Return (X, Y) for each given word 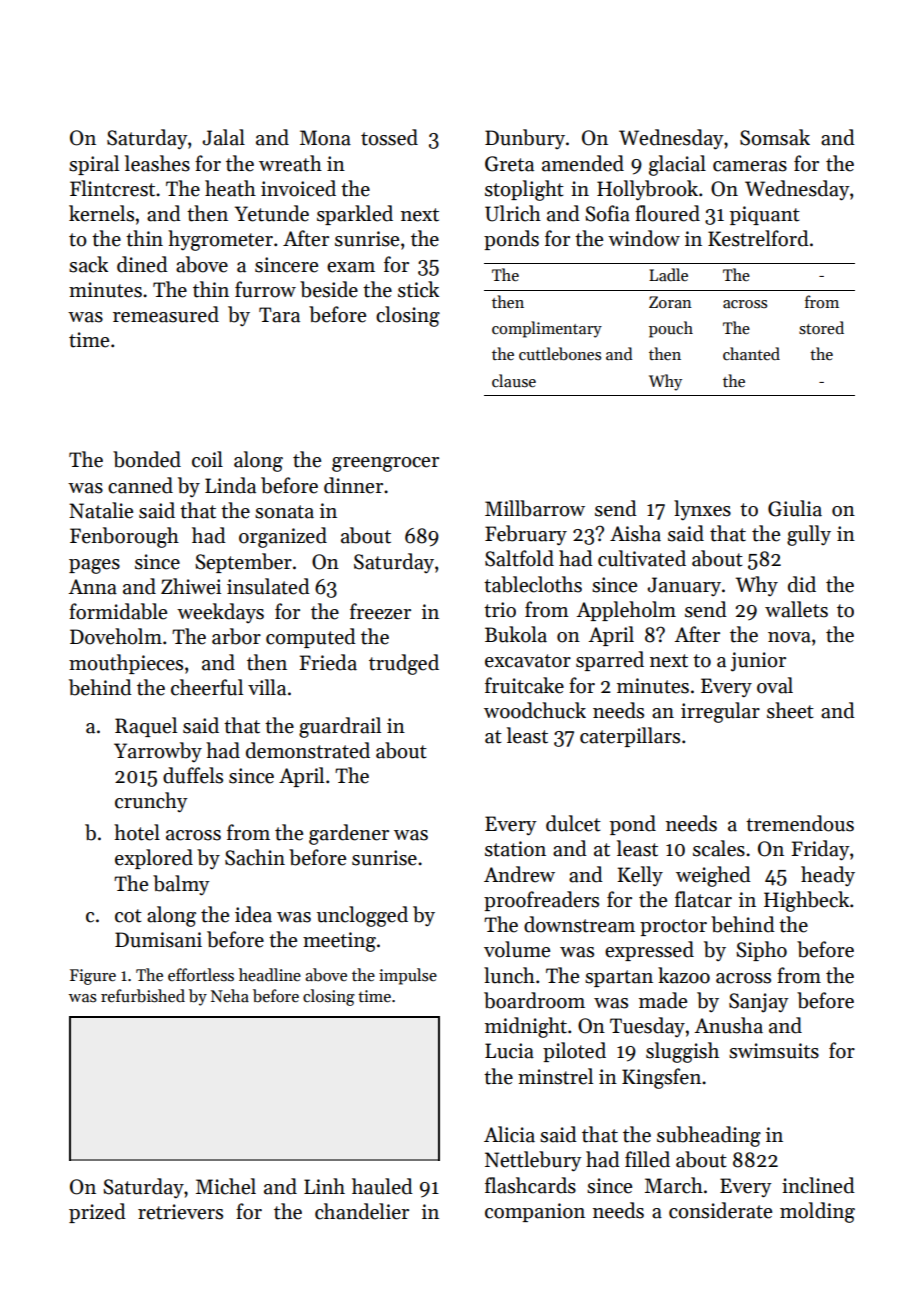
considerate (720, 1210)
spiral (94, 165)
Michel (226, 1186)
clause (514, 380)
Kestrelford (758, 238)
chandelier (362, 1211)
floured (667, 213)
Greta (509, 164)
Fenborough (124, 537)
